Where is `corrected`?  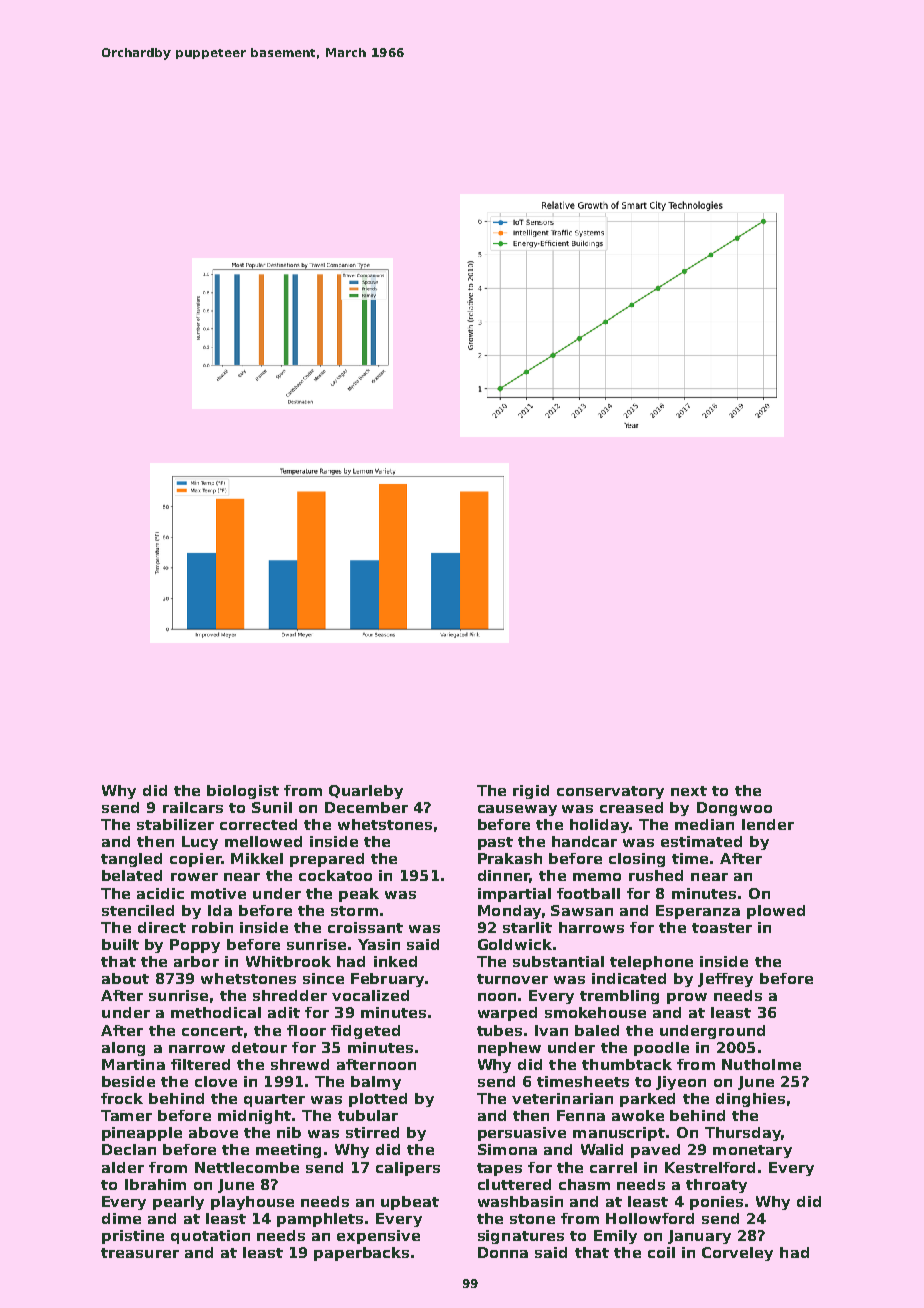 corrected is located at coordinates (258, 824).
